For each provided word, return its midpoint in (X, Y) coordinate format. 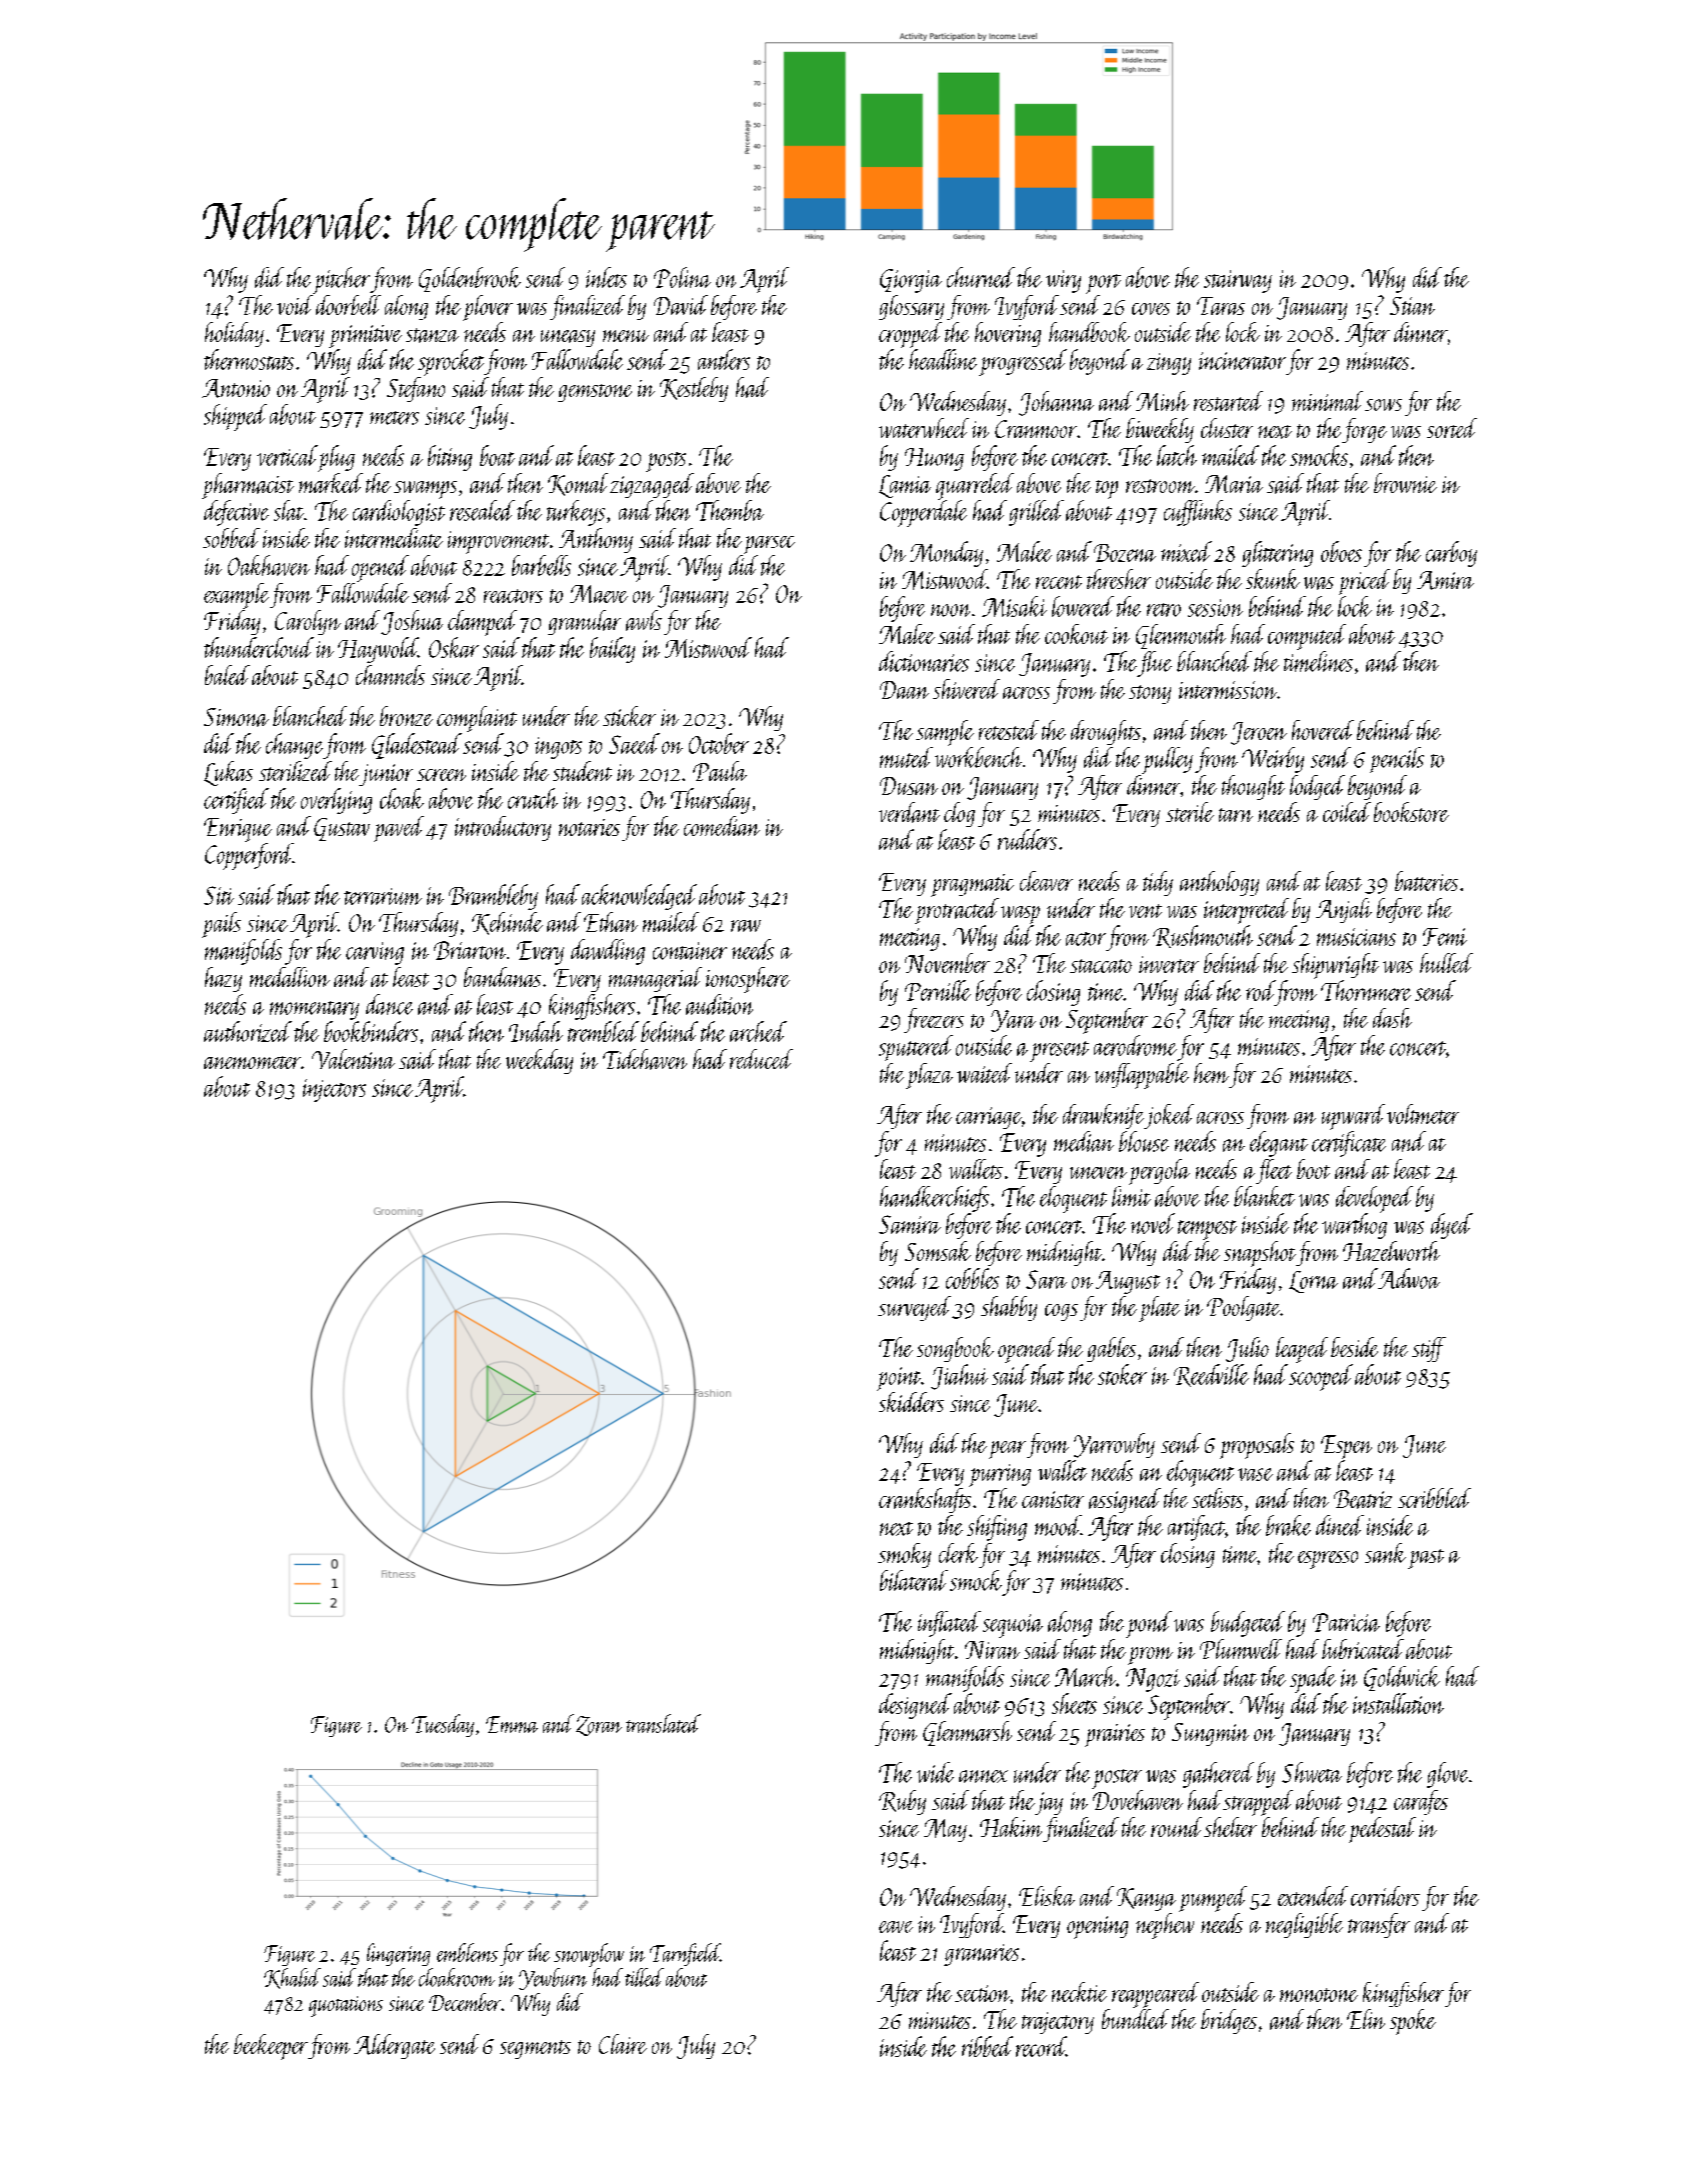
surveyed (914, 1308)
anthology (1219, 883)
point (899, 1379)
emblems (467, 1952)
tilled (644, 1977)
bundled (1135, 2019)
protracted (957, 911)
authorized (248, 1031)
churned (981, 277)
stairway (1238, 281)
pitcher (341, 280)
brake (1288, 1525)
